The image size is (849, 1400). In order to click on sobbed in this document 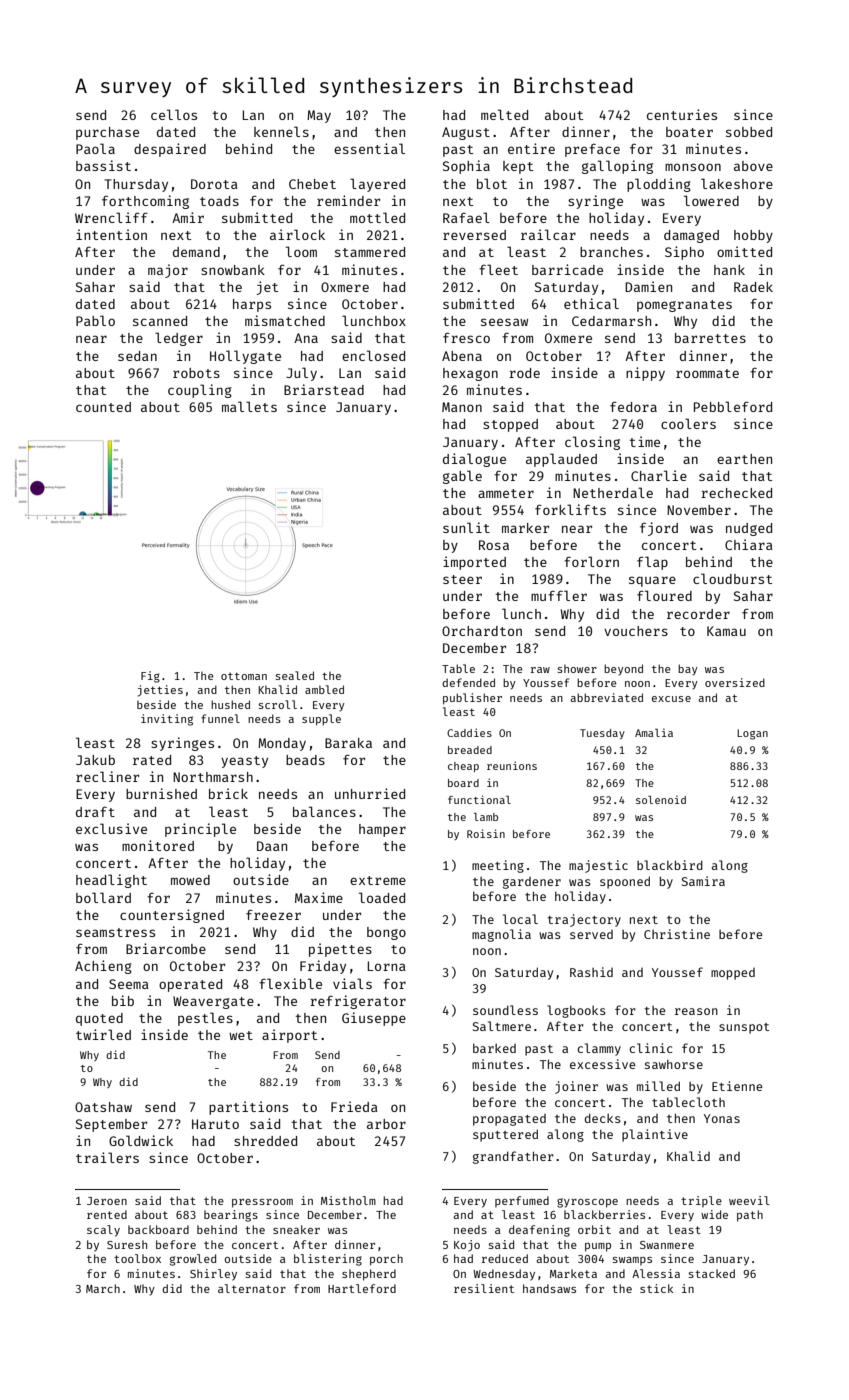, I will do `click(749, 132)`.
